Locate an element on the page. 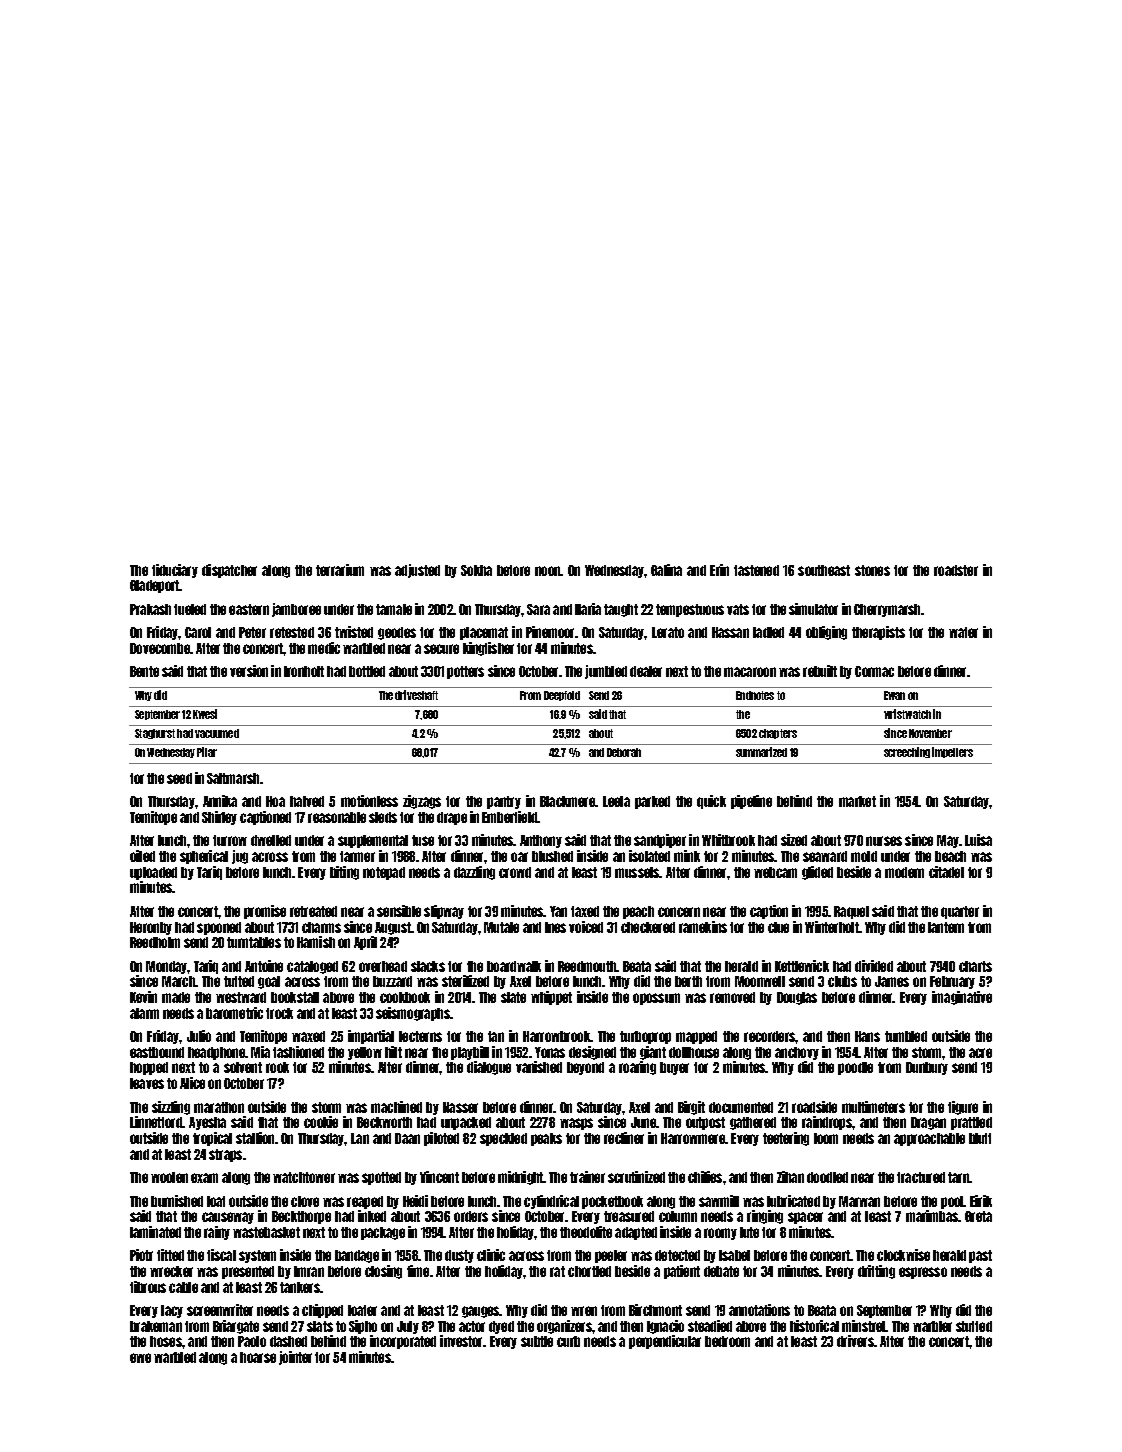  citadel is located at coordinates (946, 872).
